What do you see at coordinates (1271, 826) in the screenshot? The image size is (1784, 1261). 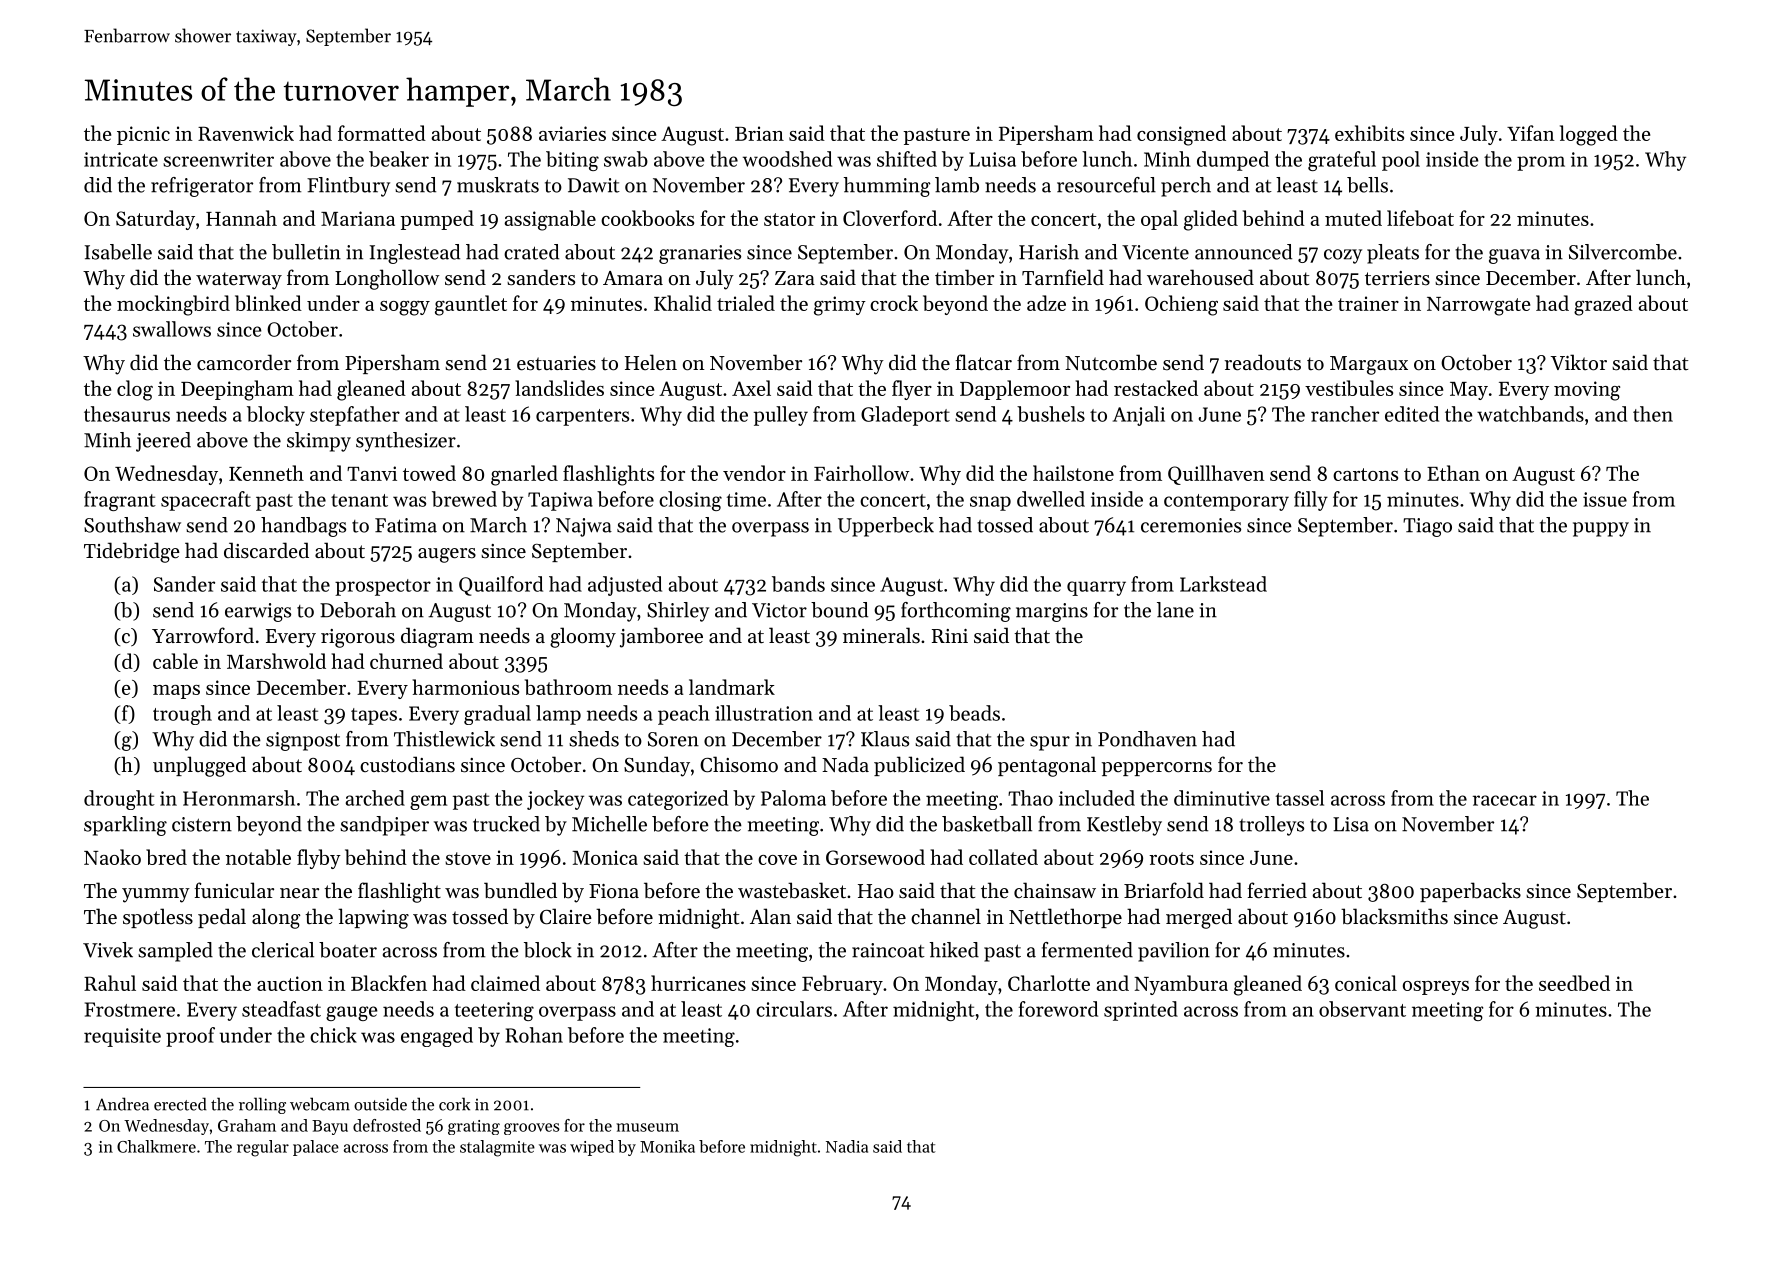 I see `trolleys` at bounding box center [1271, 826].
